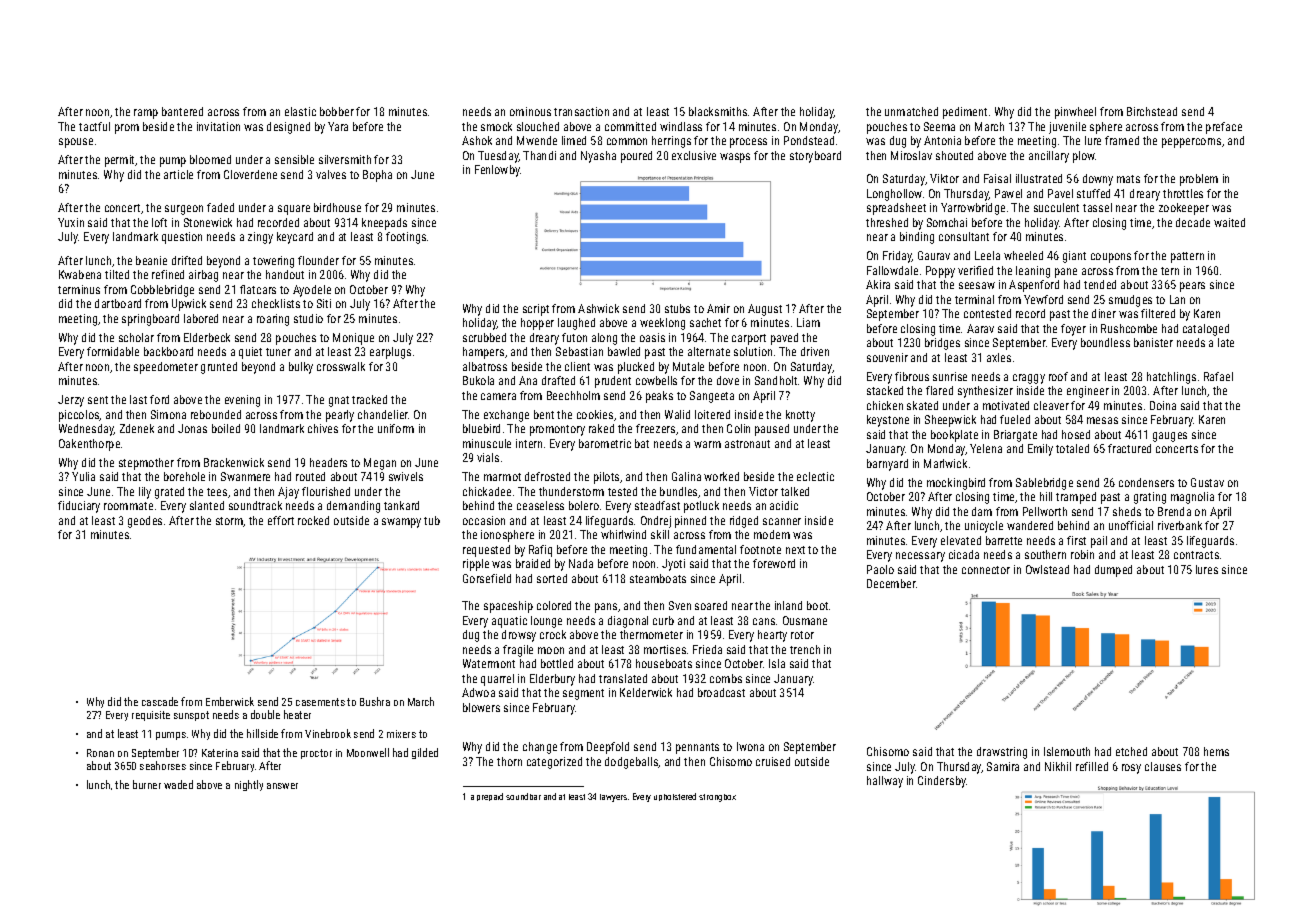 The height and width of the page is (924, 1308). I want to click on Ashwick, so click(598, 308).
